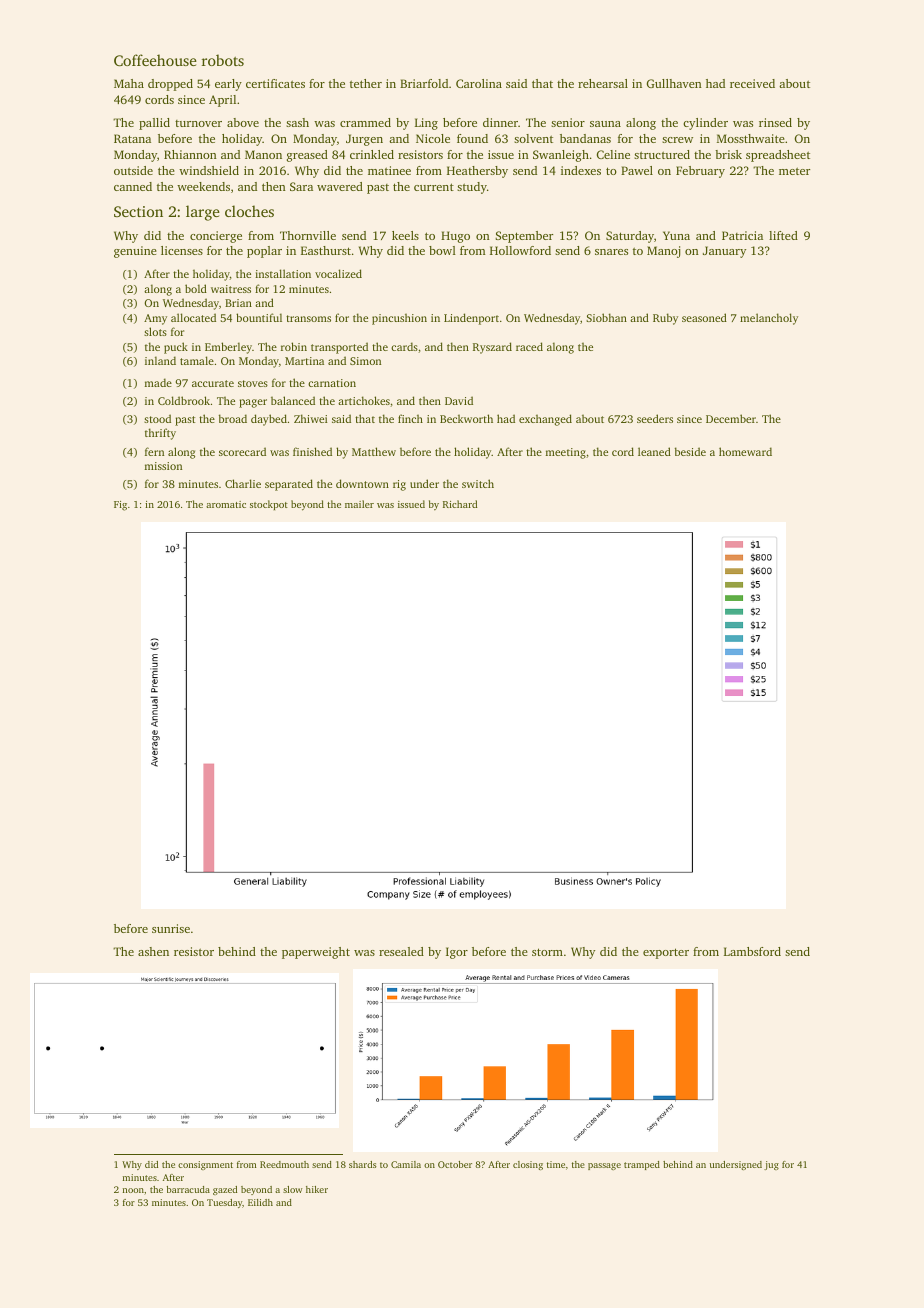  What do you see at coordinates (457, 953) in the screenshot?
I see `Igor` at bounding box center [457, 953].
